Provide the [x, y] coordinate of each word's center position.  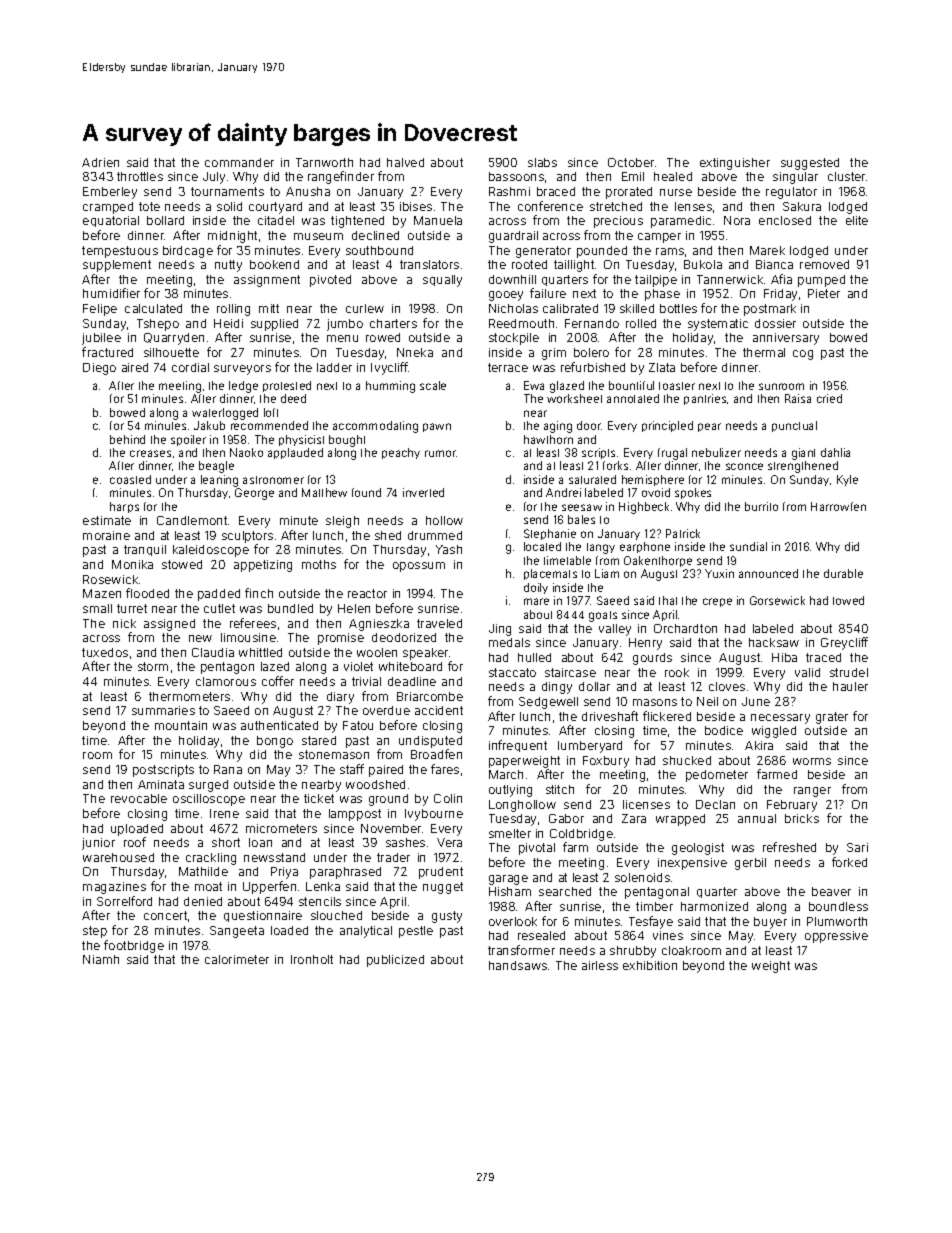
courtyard [275, 208]
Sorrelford [124, 901]
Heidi [228, 323]
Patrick [683, 533]
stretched [616, 206]
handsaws [518, 965]
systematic [718, 325]
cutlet [219, 608]
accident [439, 710]
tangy [601, 548]
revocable [139, 798]
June [756, 701]
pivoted [330, 281]
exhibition [650, 965]
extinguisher [735, 164]
